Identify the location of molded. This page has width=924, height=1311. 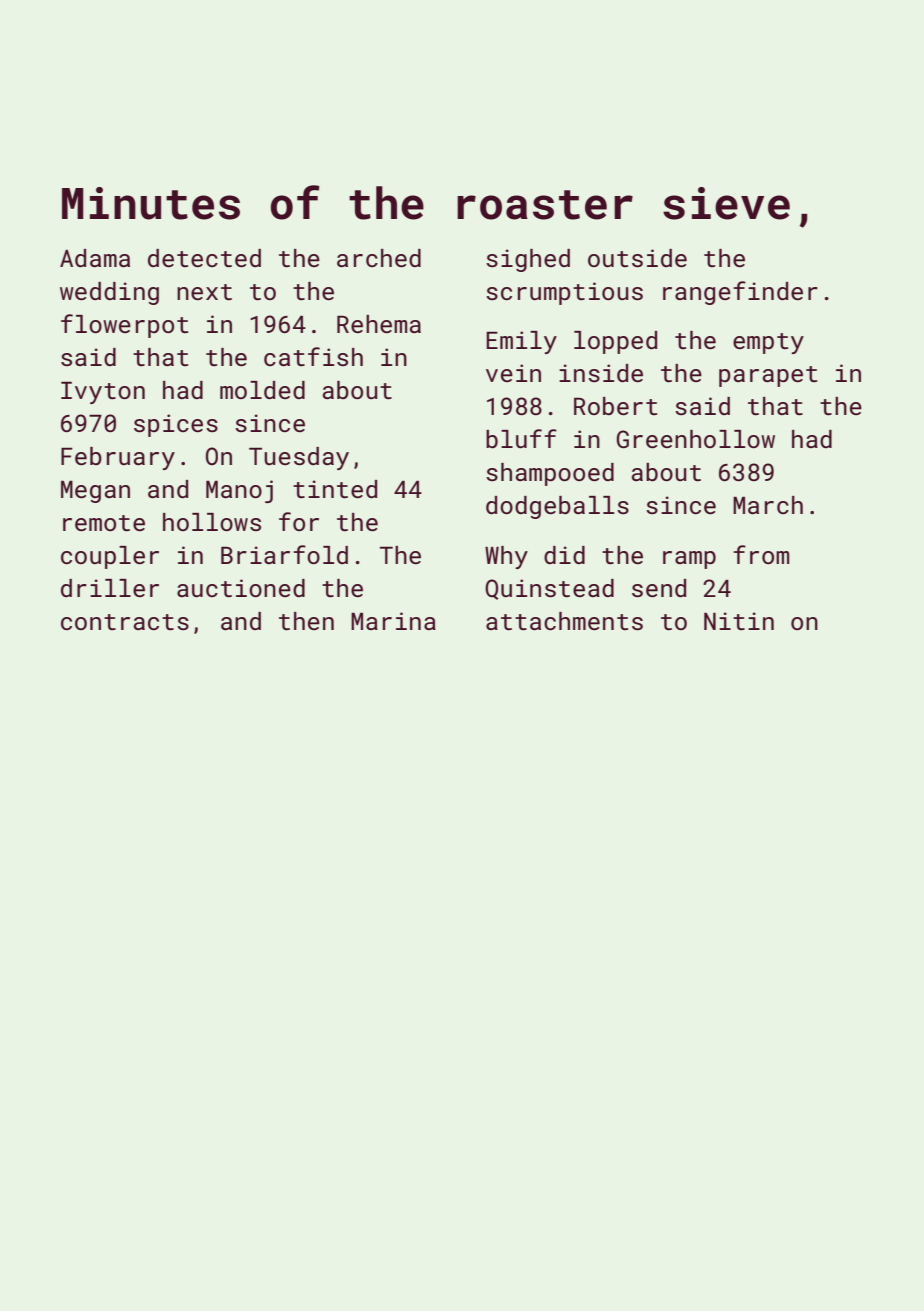
(262, 390).
